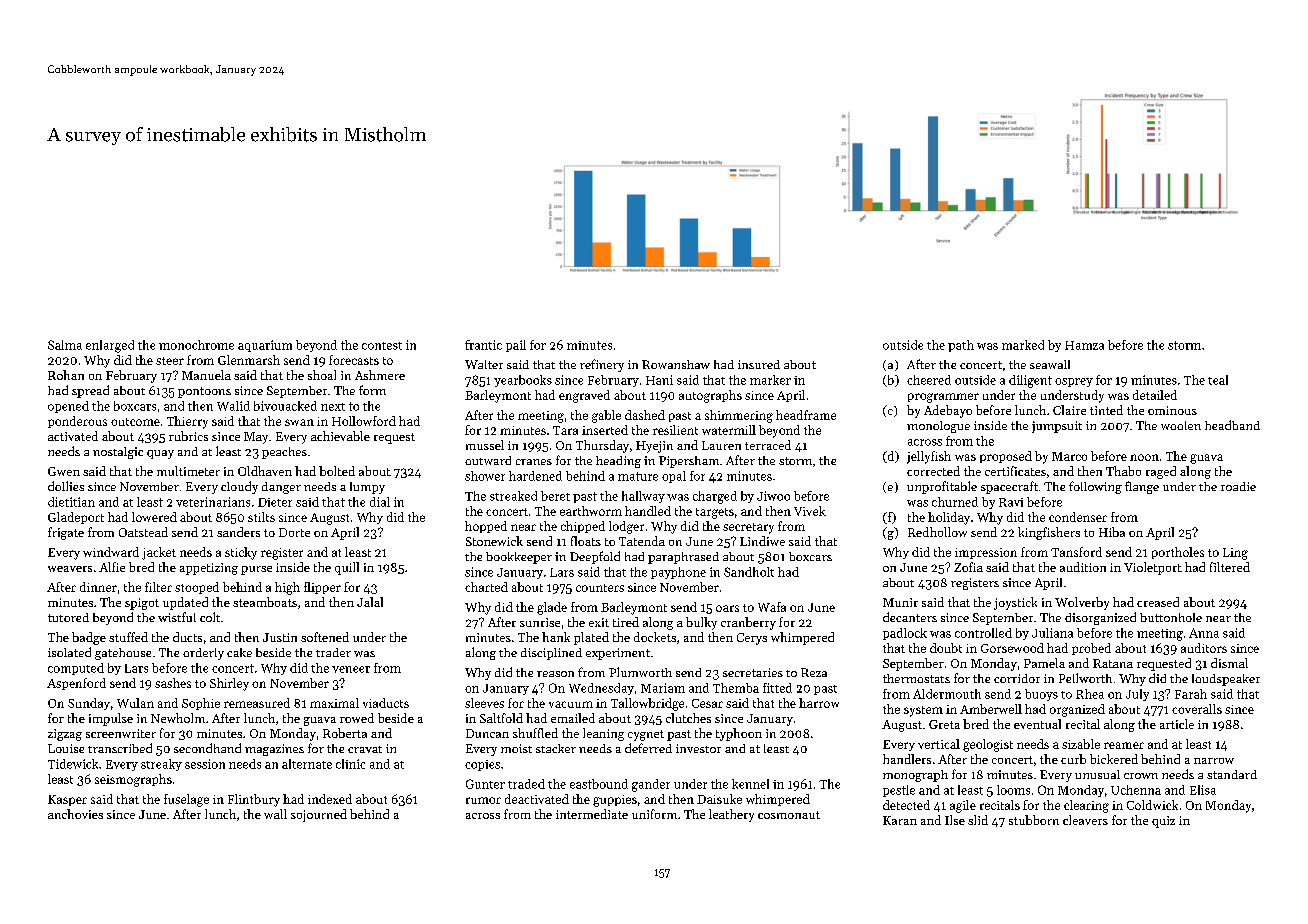  I want to click on proposed, so click(1006, 457).
